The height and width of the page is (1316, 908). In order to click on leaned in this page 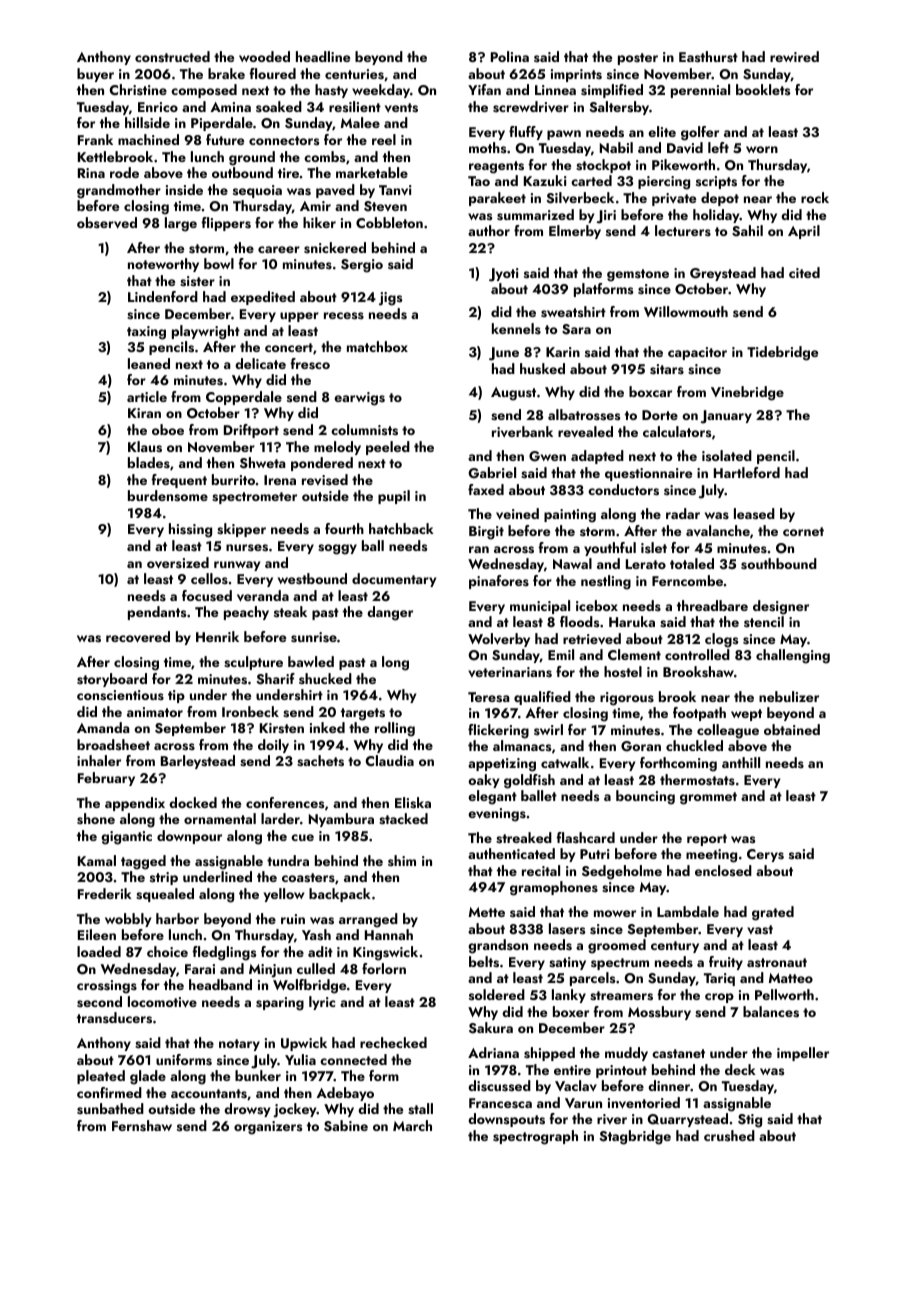, I will do `click(149, 363)`.
